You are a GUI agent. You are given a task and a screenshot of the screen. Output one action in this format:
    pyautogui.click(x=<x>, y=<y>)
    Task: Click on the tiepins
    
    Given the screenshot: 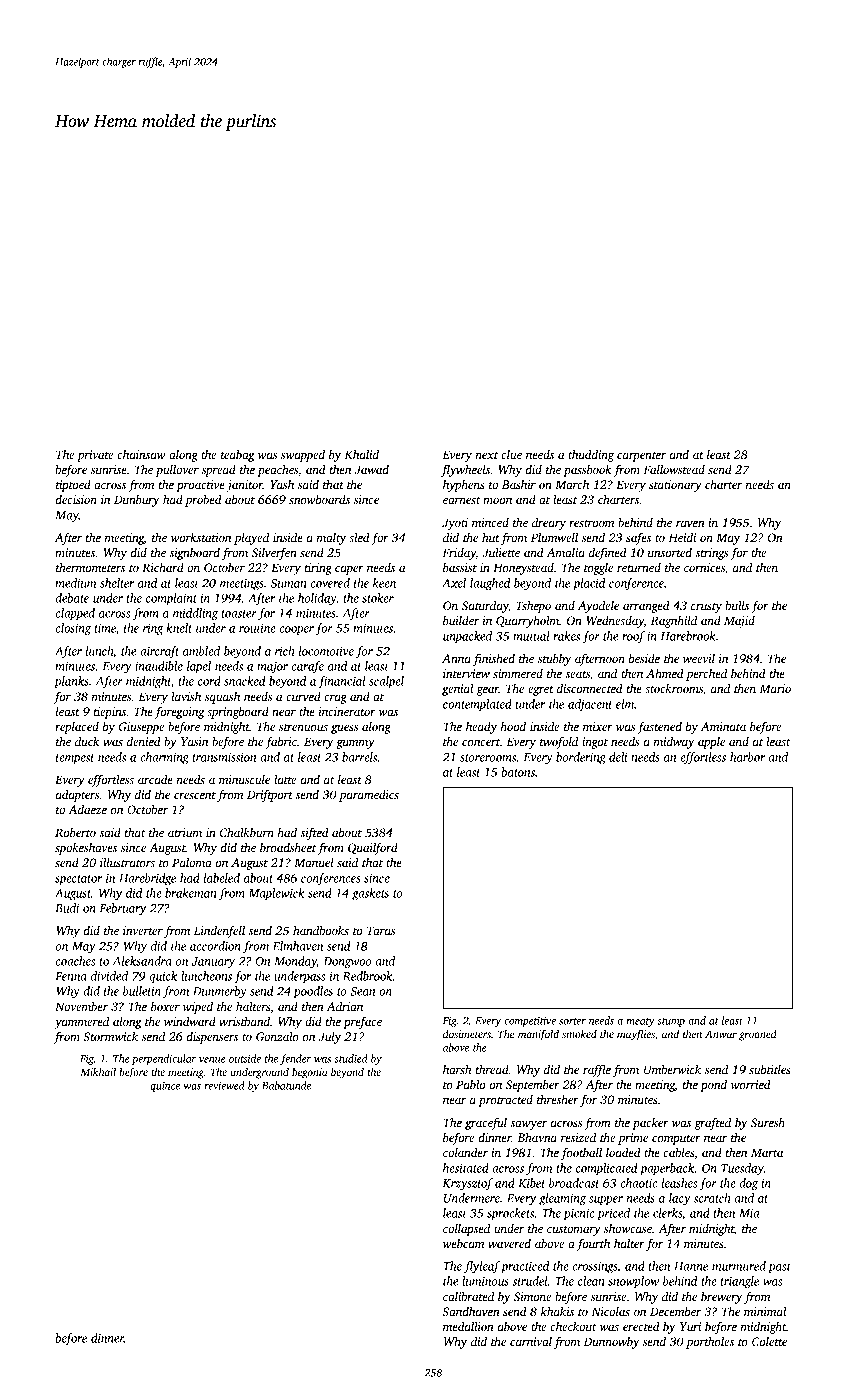 What is the action you would take?
    pyautogui.click(x=110, y=713)
